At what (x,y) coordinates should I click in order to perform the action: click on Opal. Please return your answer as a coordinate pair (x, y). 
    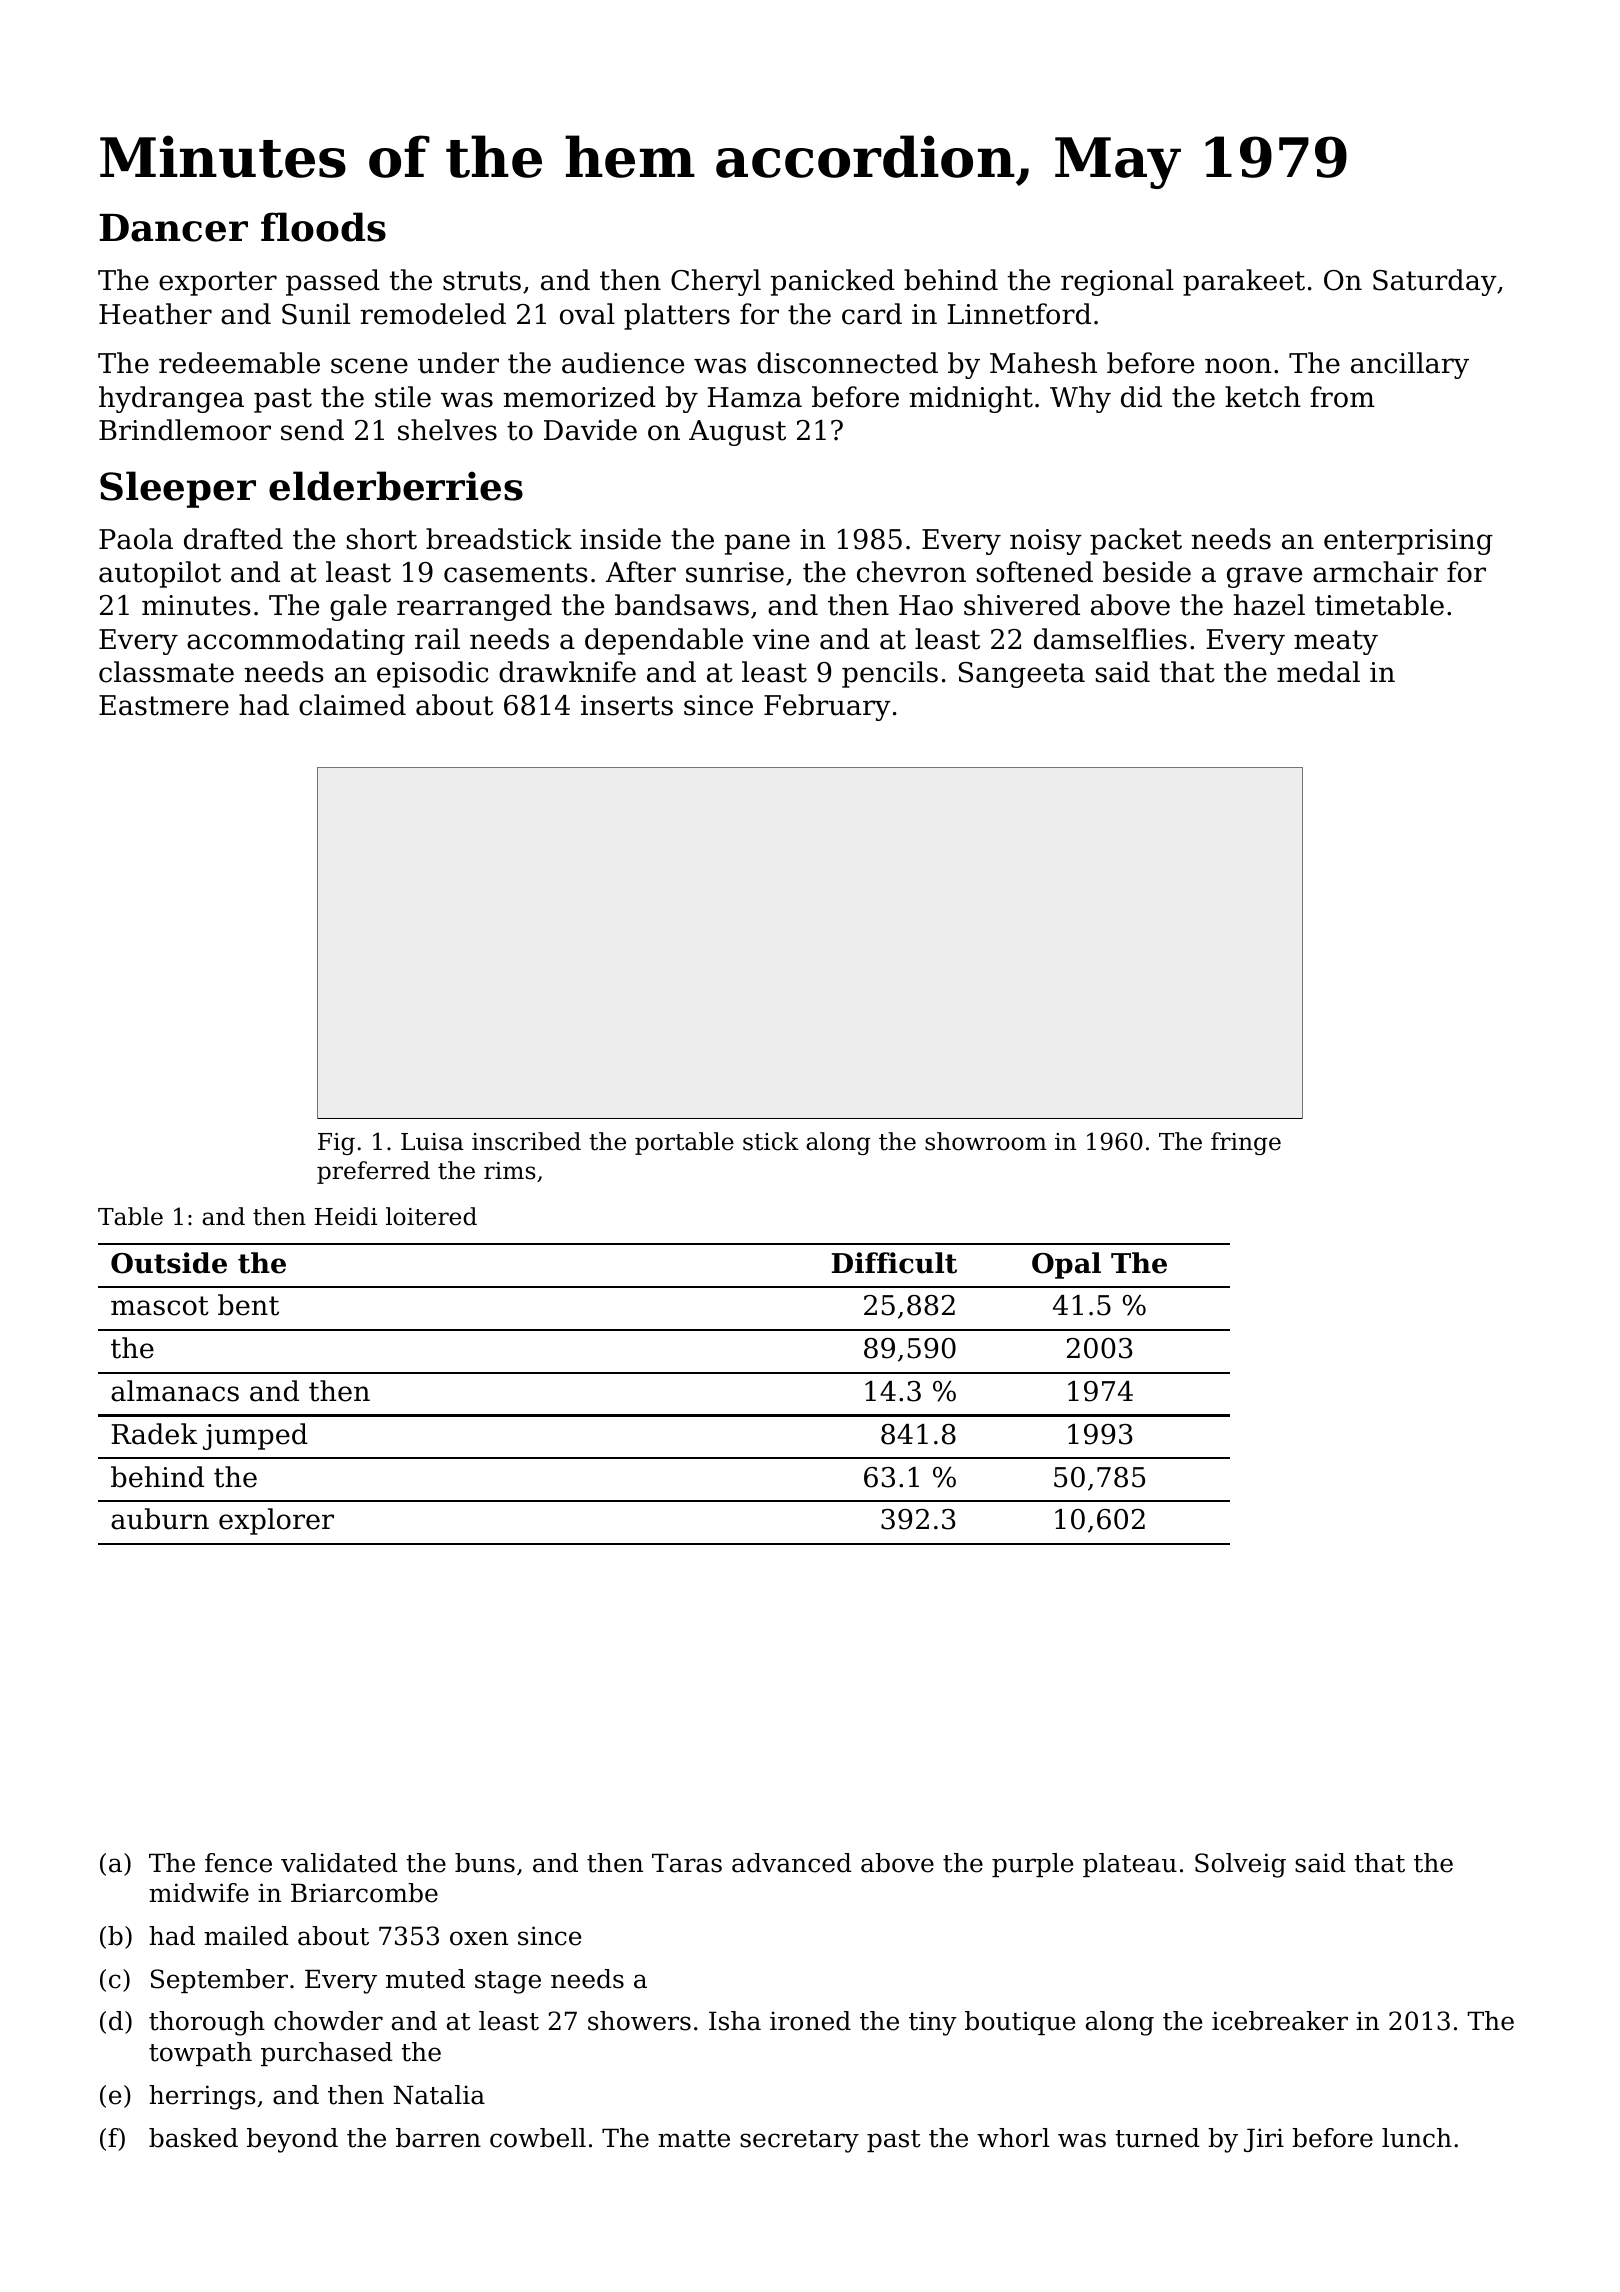
    Looking at the image, I should click on (1066, 1265).
